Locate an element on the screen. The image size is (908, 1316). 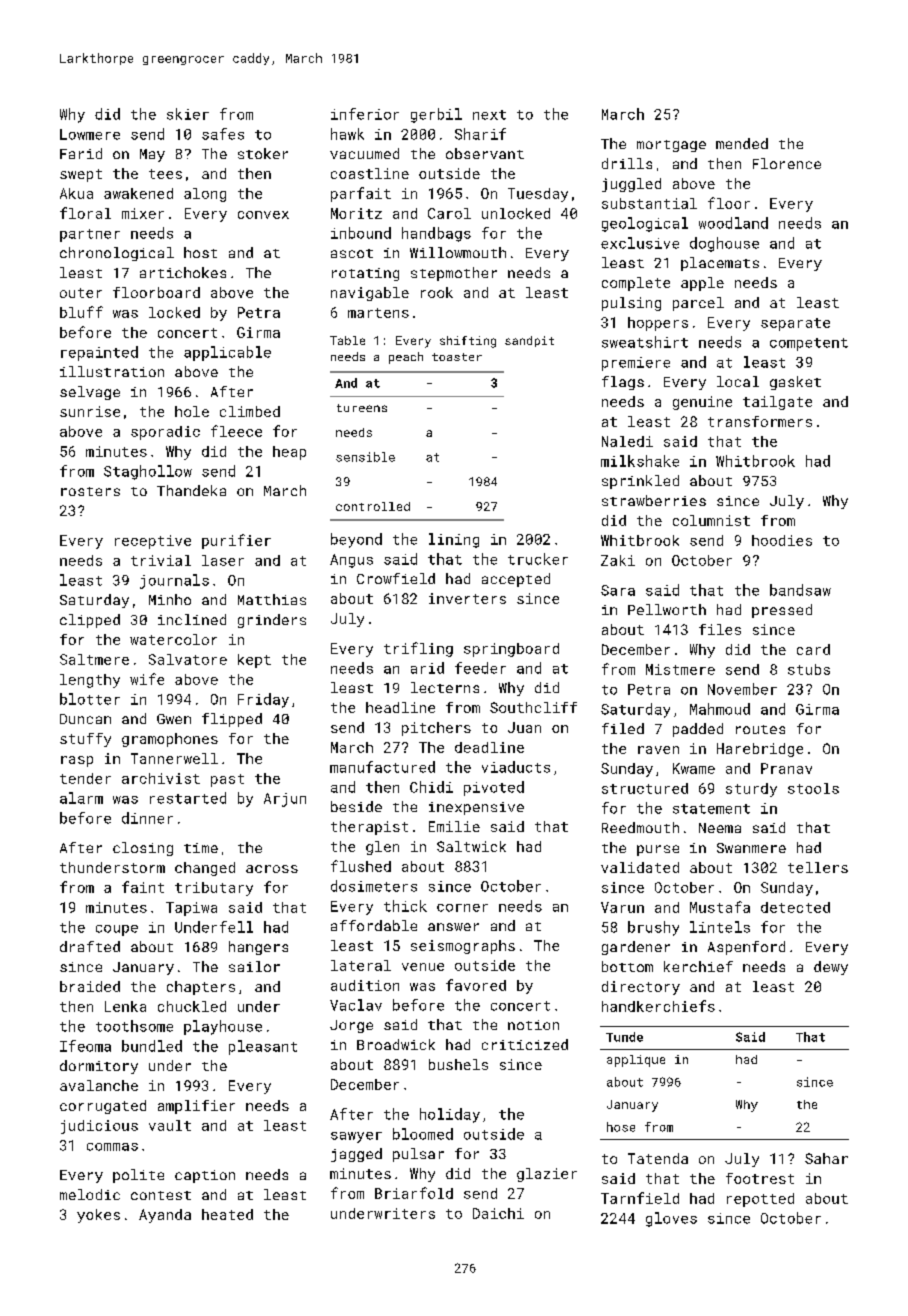
transformers is located at coordinates (760, 421).
